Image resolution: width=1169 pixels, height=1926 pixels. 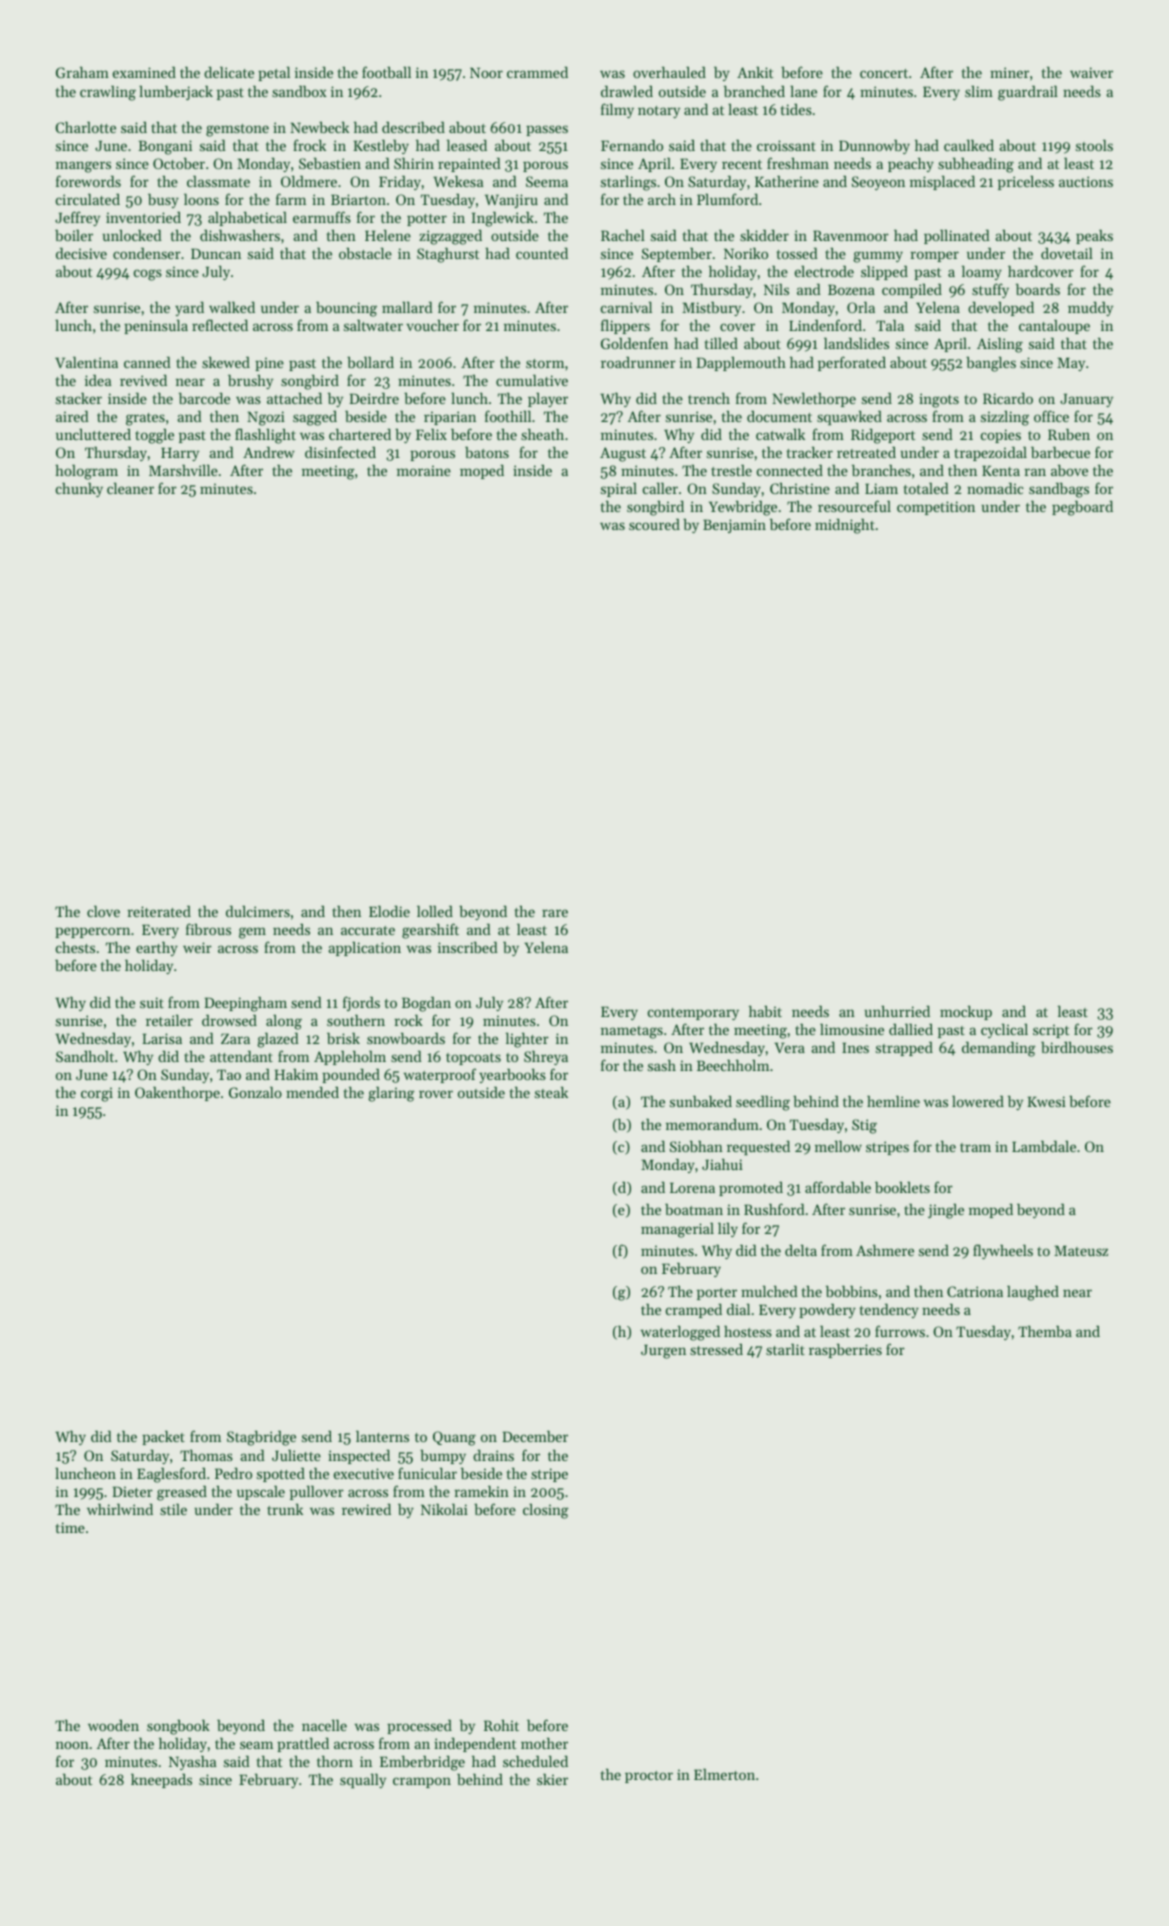 What do you see at coordinates (659, 112) in the screenshot?
I see `notary` at bounding box center [659, 112].
